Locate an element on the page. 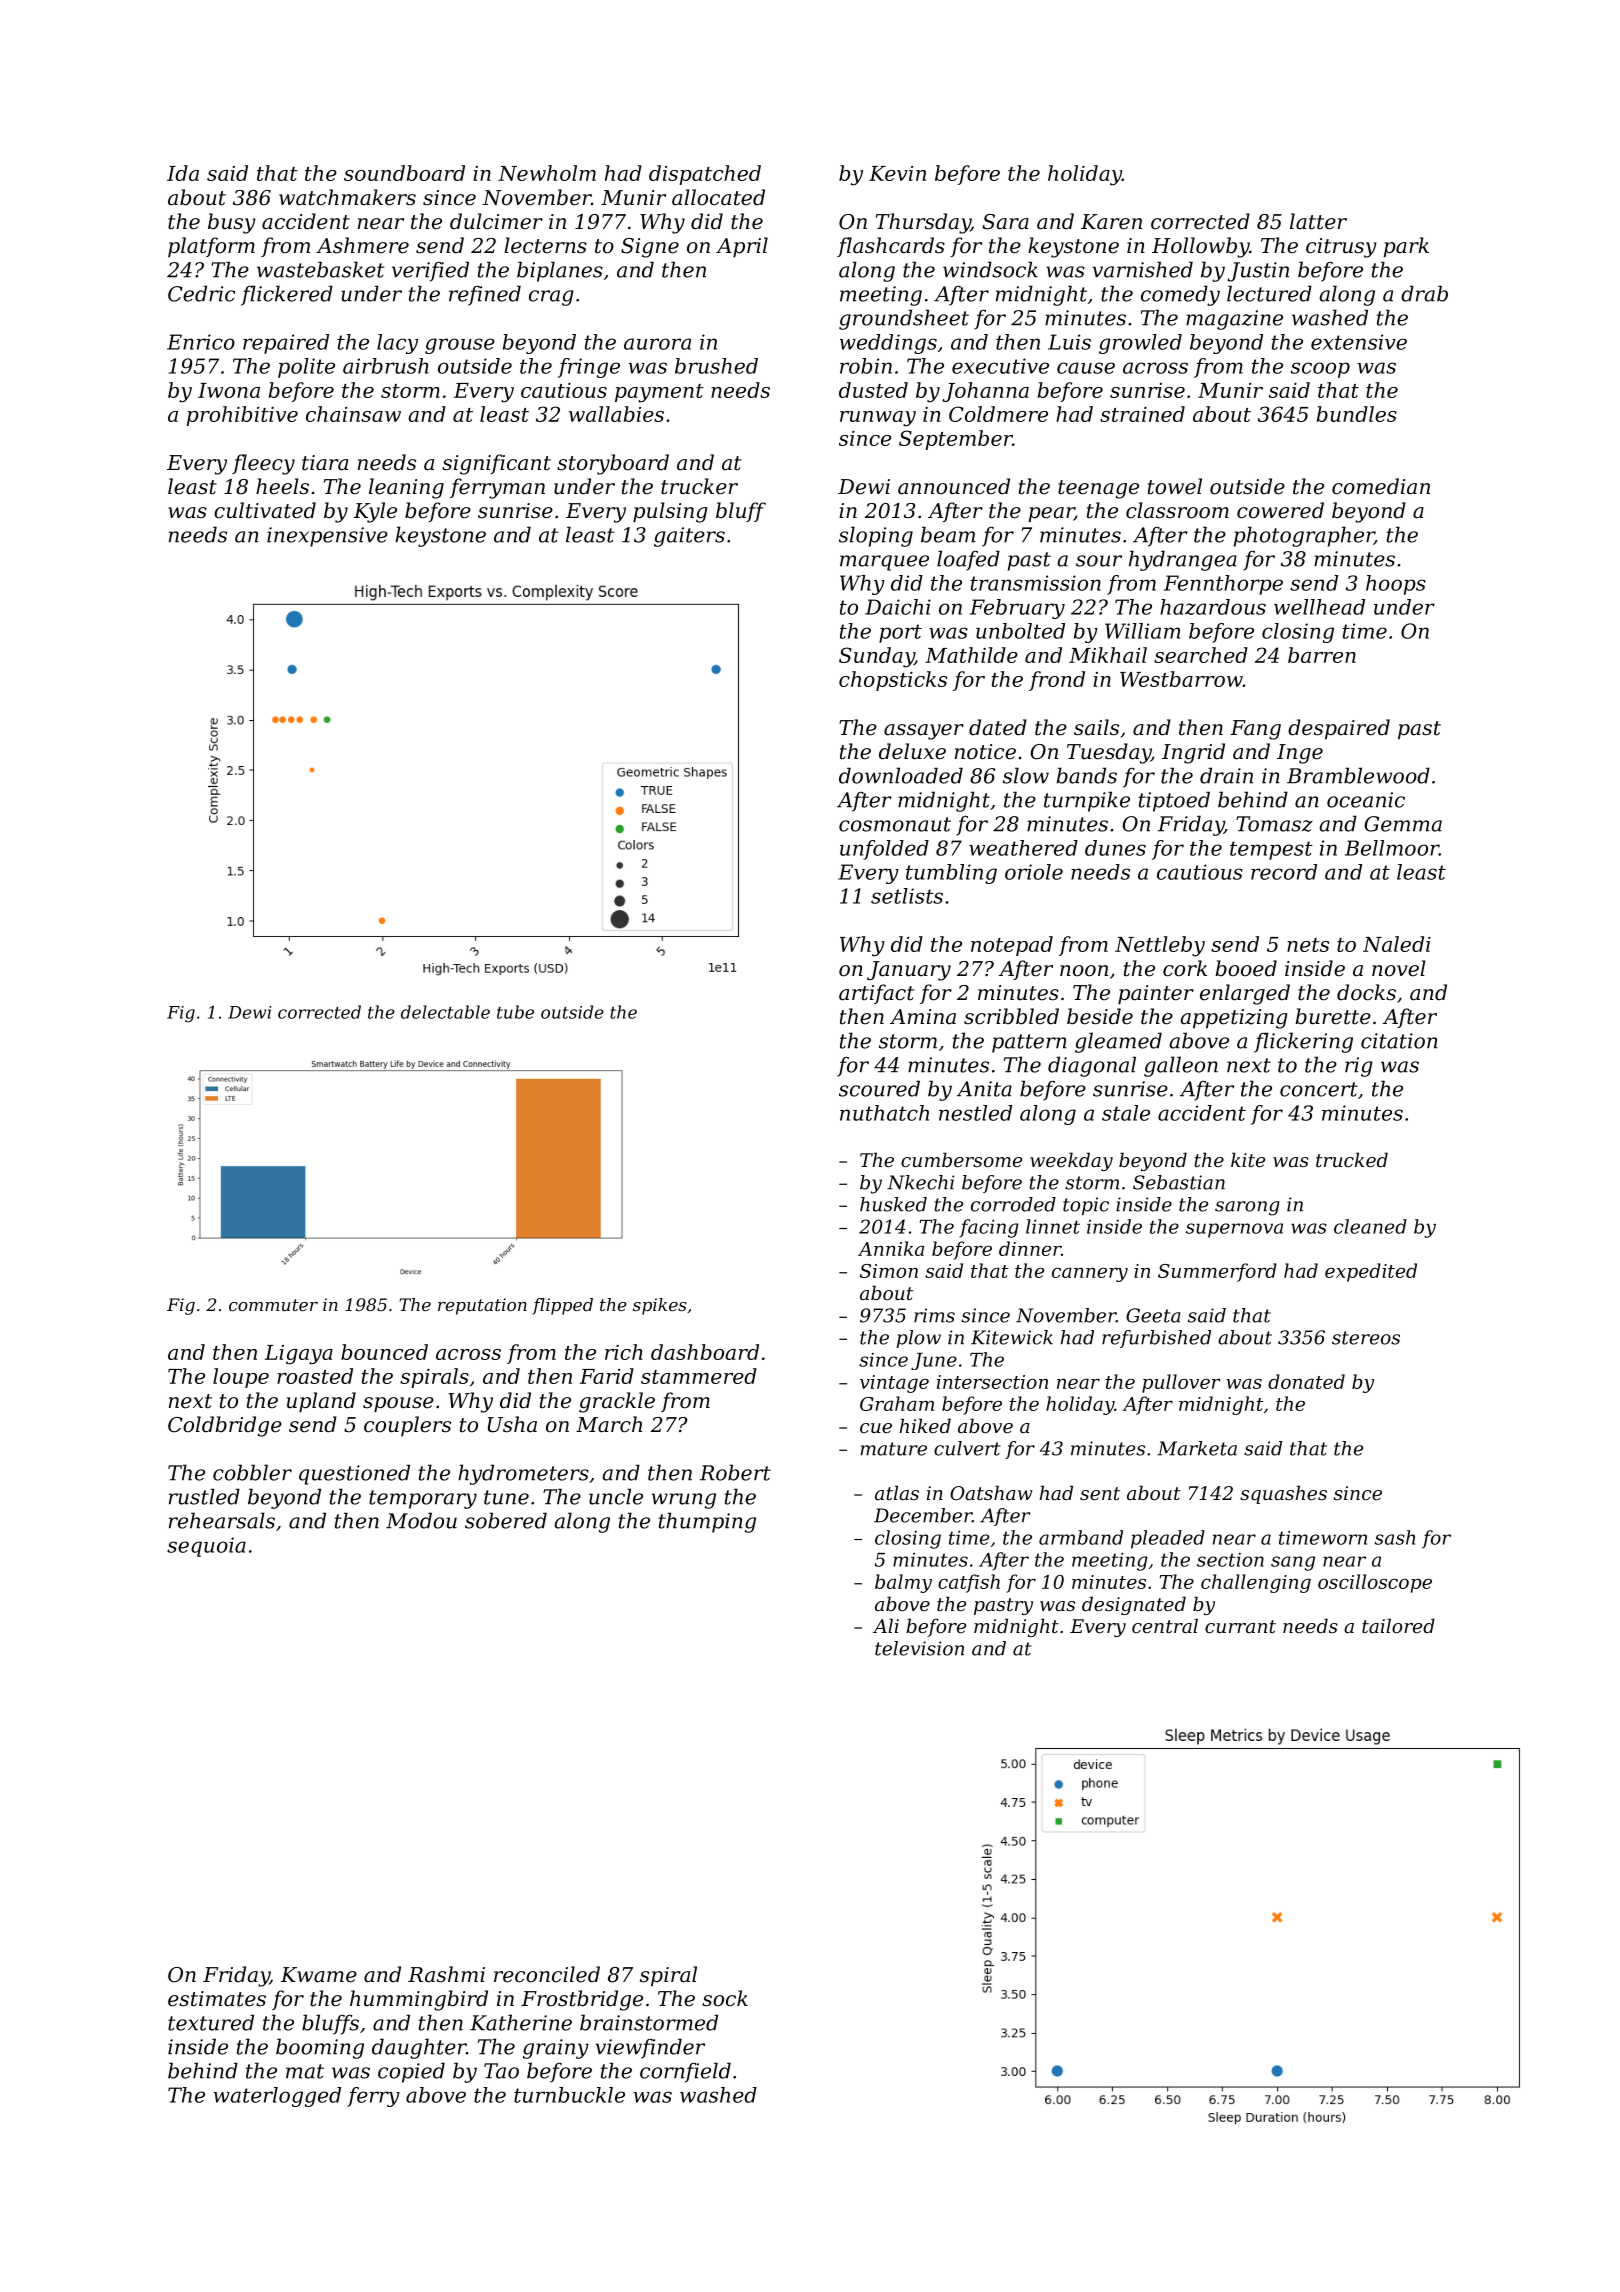  cornfield is located at coordinates (685, 2072).
